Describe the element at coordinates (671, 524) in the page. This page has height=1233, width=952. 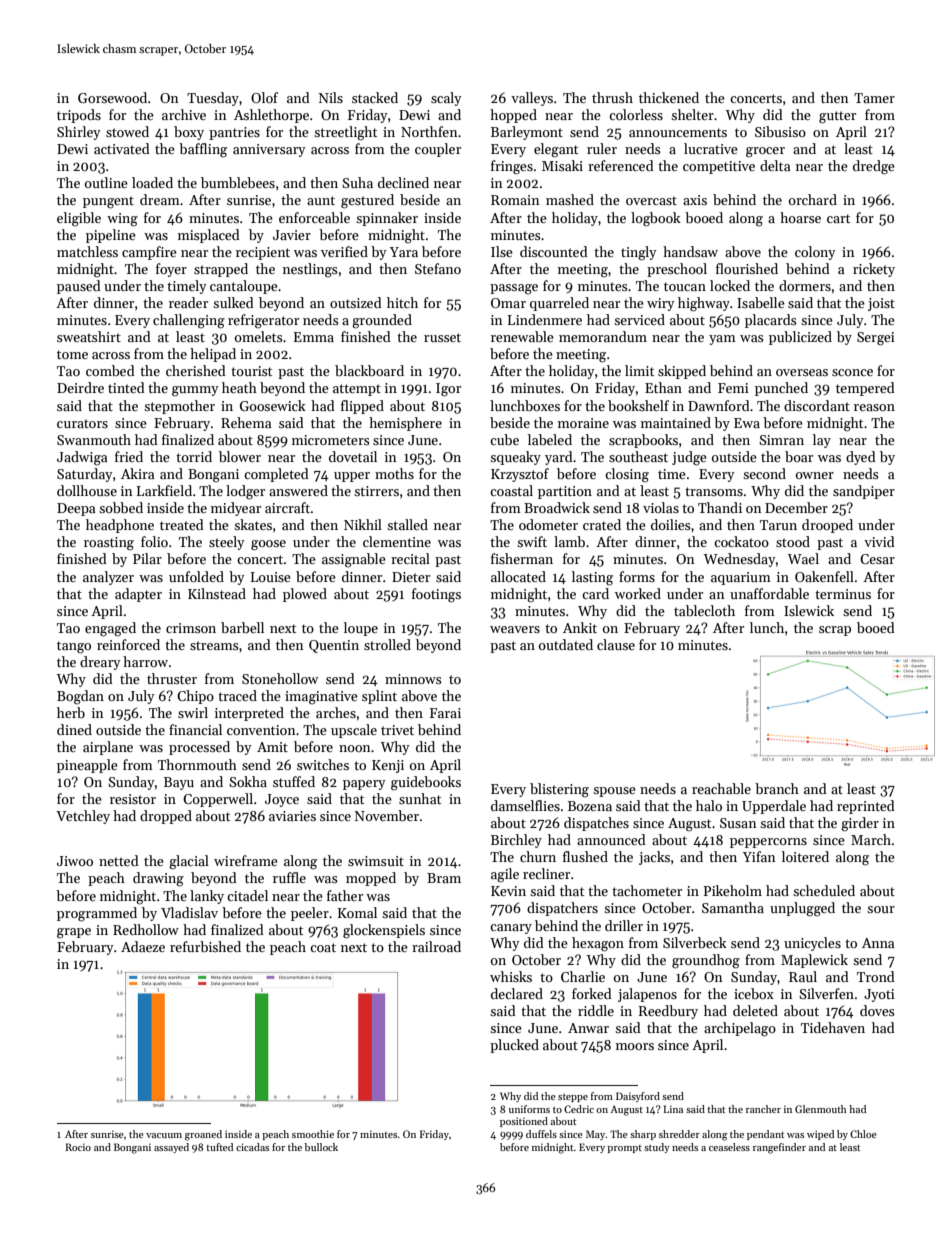
I see `doilies` at that location.
